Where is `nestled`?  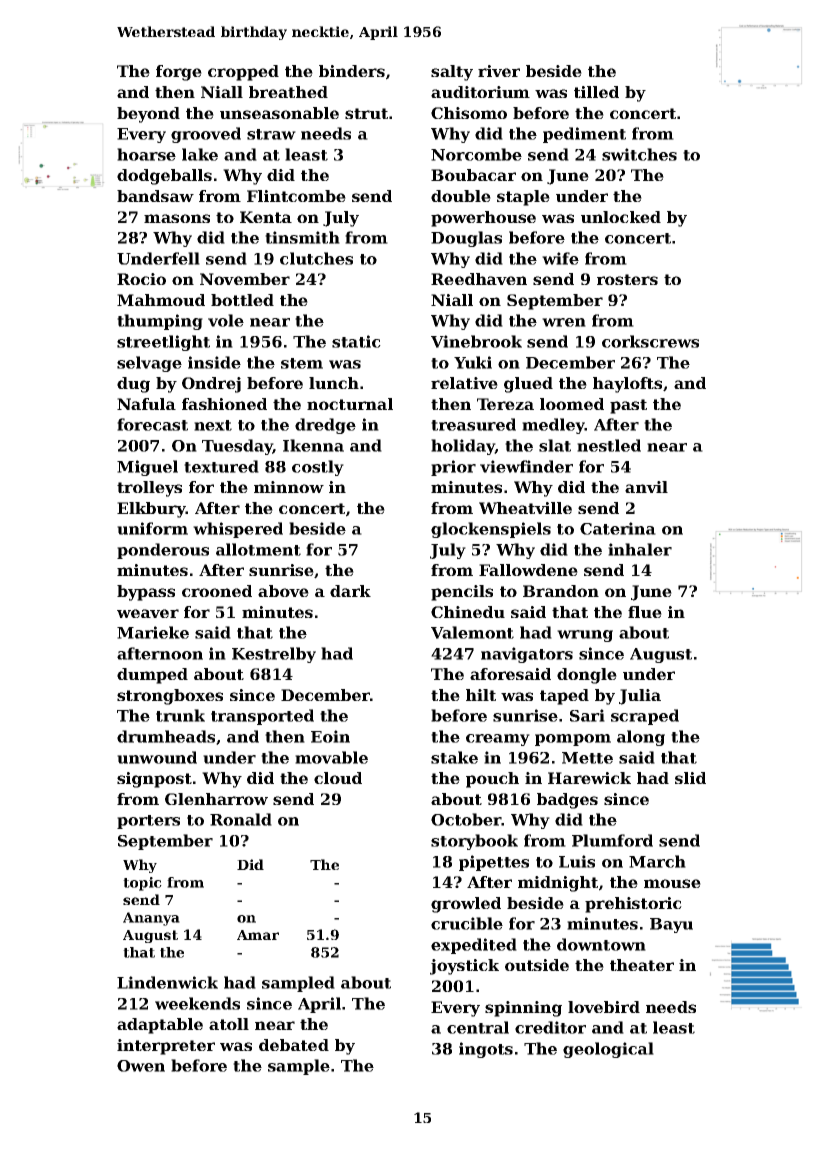 nestled is located at coordinates (609, 445).
